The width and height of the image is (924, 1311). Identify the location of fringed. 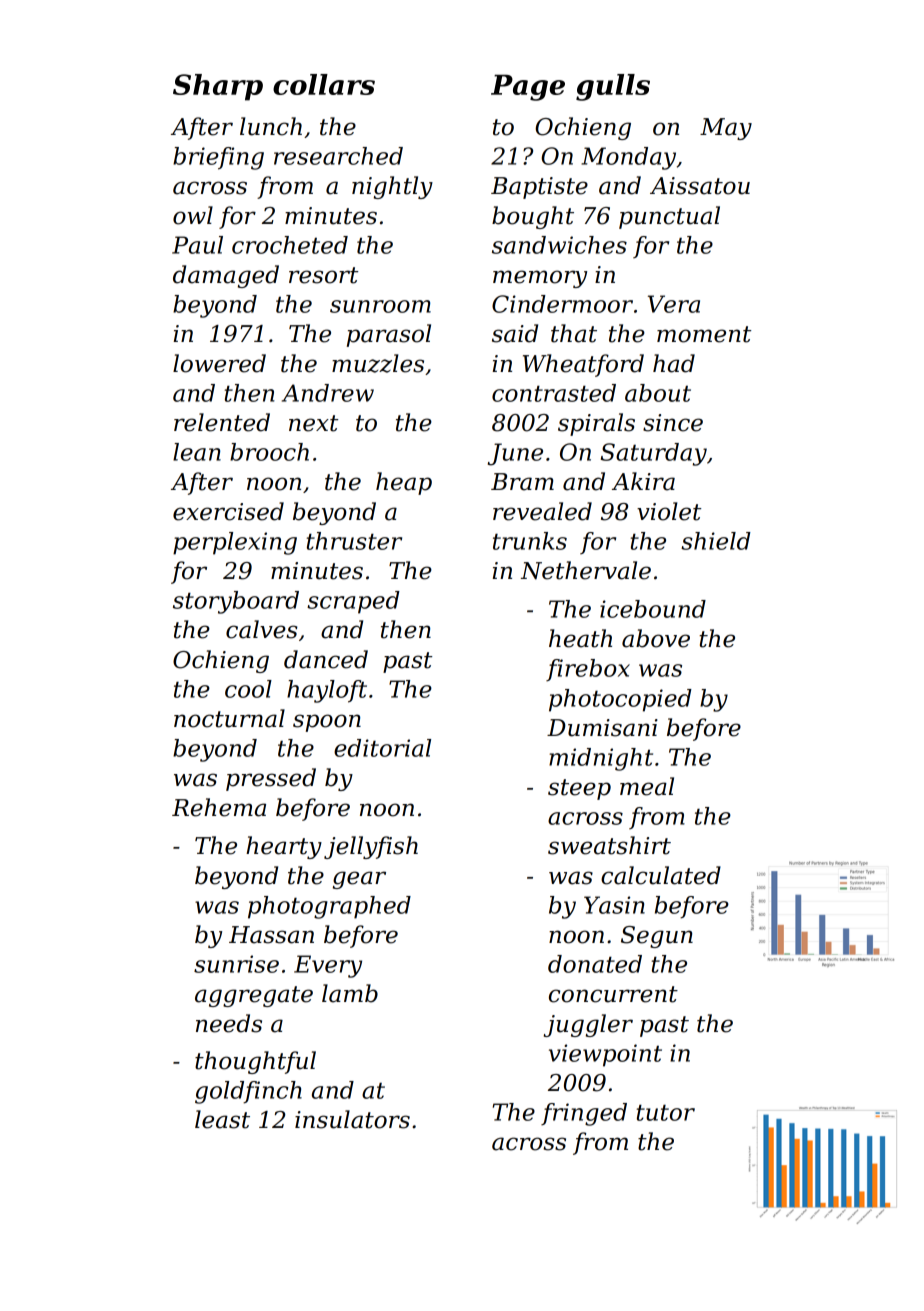
(584, 1114).
